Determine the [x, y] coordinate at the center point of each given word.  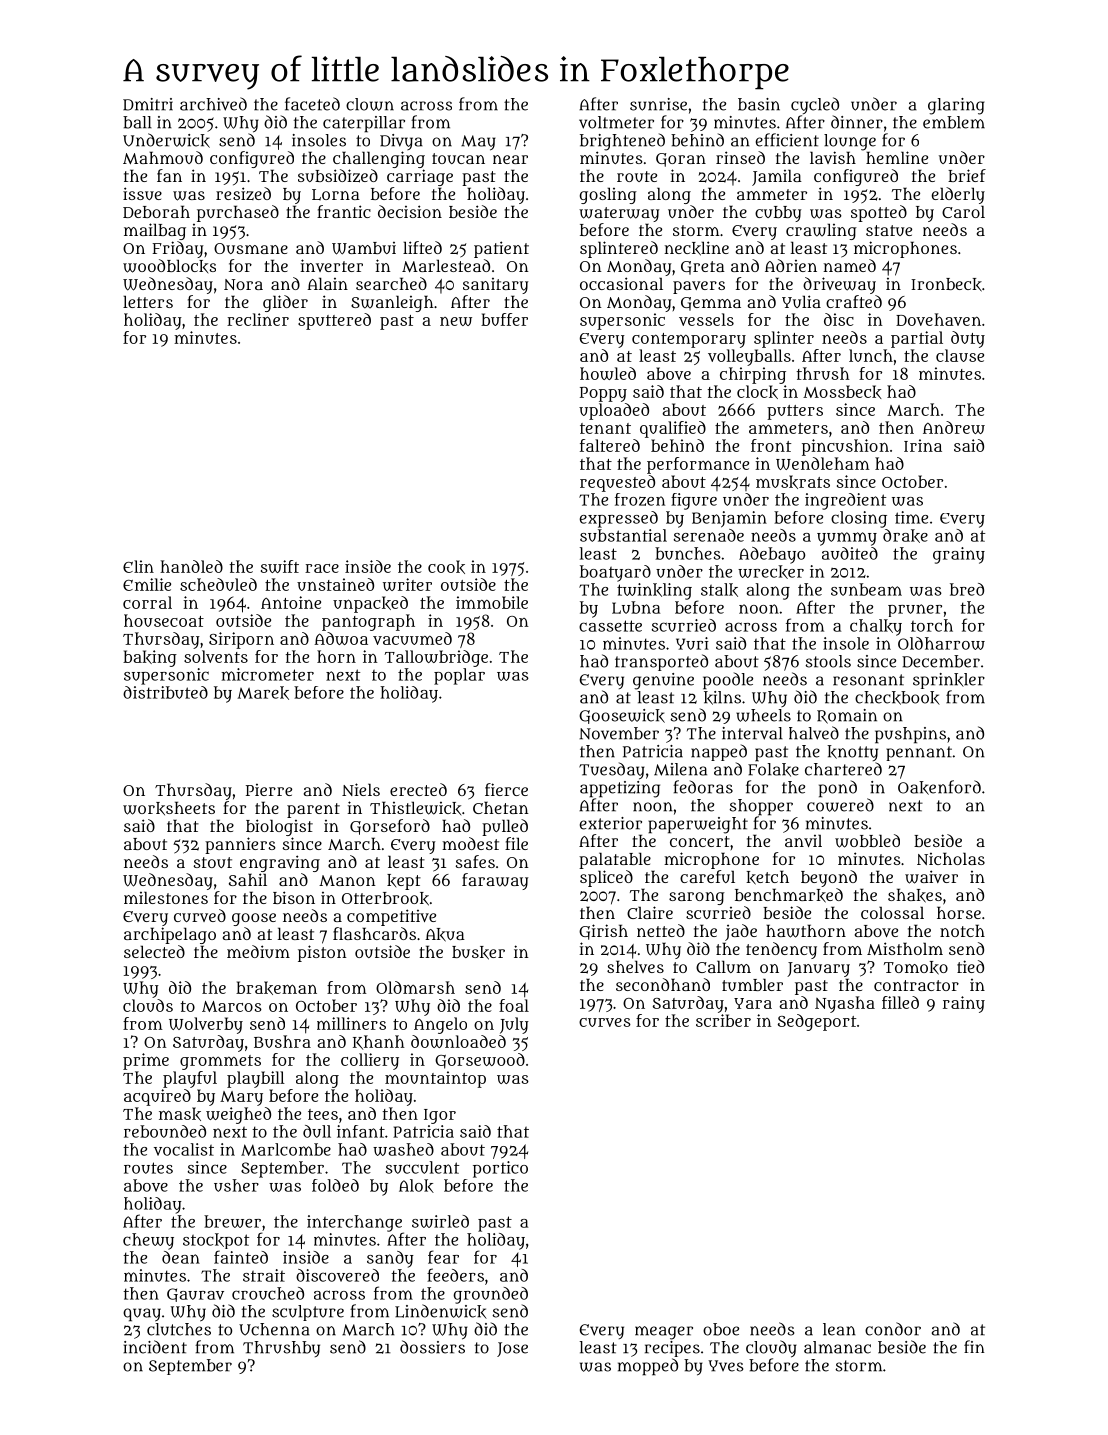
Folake [773, 770]
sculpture [308, 1313]
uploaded [614, 411]
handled [191, 566]
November [619, 733]
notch [962, 930]
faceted [312, 104]
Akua [445, 935]
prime [146, 1061]
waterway [619, 214]
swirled [440, 1221]
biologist [279, 827]
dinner [857, 122]
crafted [854, 301]
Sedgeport [817, 1022]
